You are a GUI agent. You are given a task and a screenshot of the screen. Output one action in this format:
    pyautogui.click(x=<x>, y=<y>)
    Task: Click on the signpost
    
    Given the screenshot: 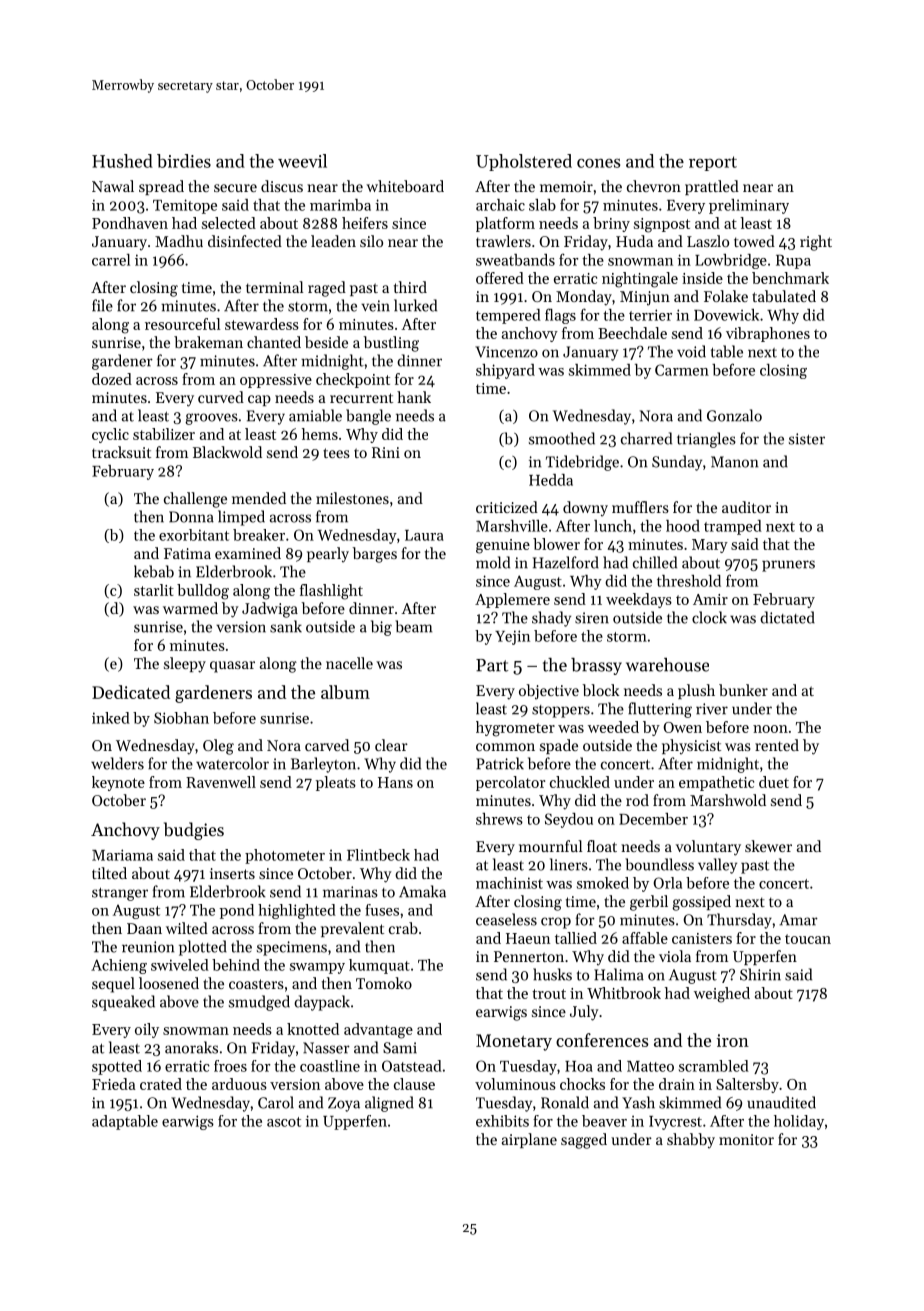 What is the action you would take?
    pyautogui.click(x=662, y=225)
